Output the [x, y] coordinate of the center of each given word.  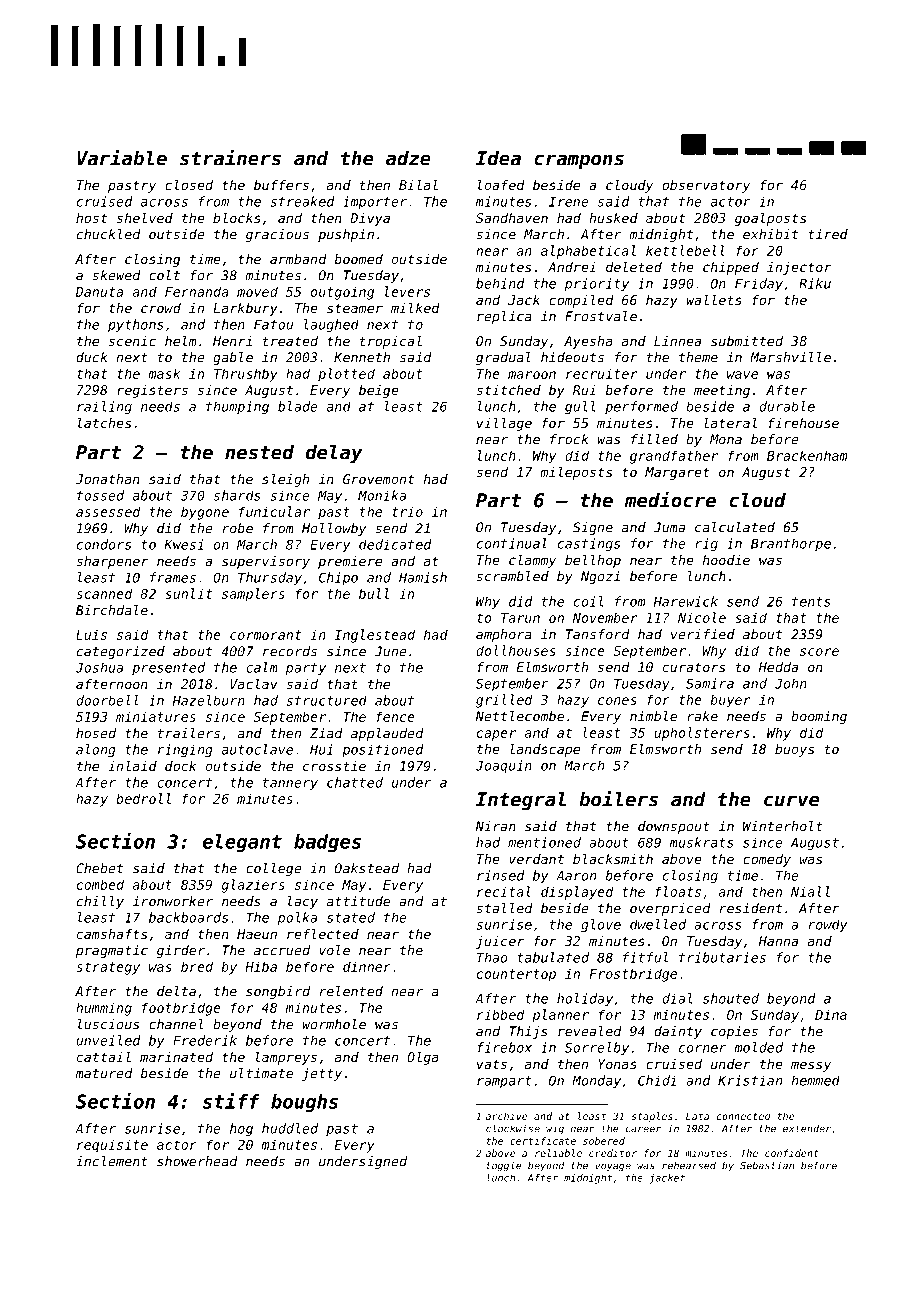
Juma [669, 527]
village [504, 424]
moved [257, 291]
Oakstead [367, 868]
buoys [794, 750]
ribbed [501, 1014]
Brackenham [807, 455]
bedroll [143, 798]
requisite [112, 1146]
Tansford [598, 634]
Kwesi [183, 544]
